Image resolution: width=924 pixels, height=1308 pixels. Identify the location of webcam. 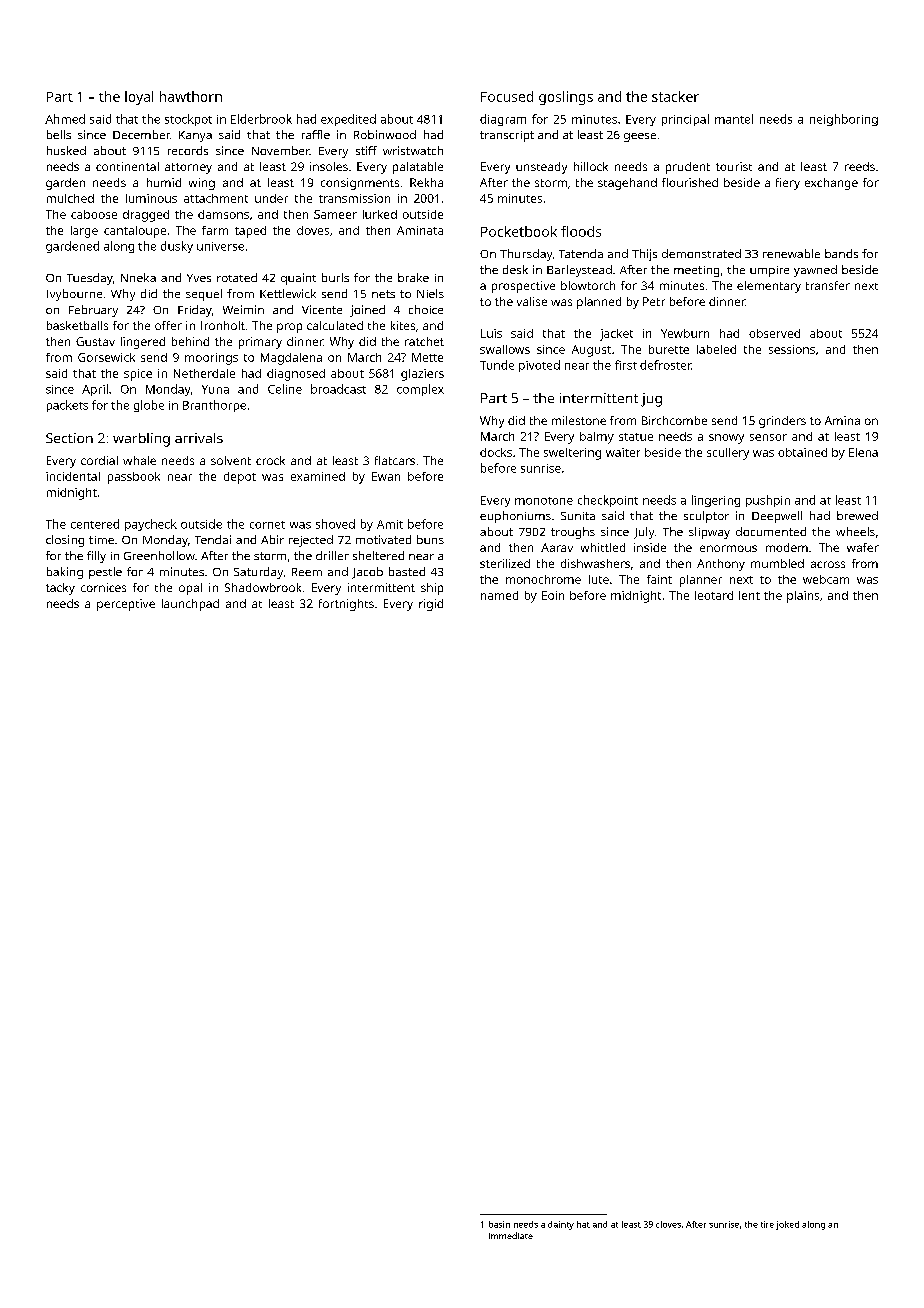
(826, 579).
